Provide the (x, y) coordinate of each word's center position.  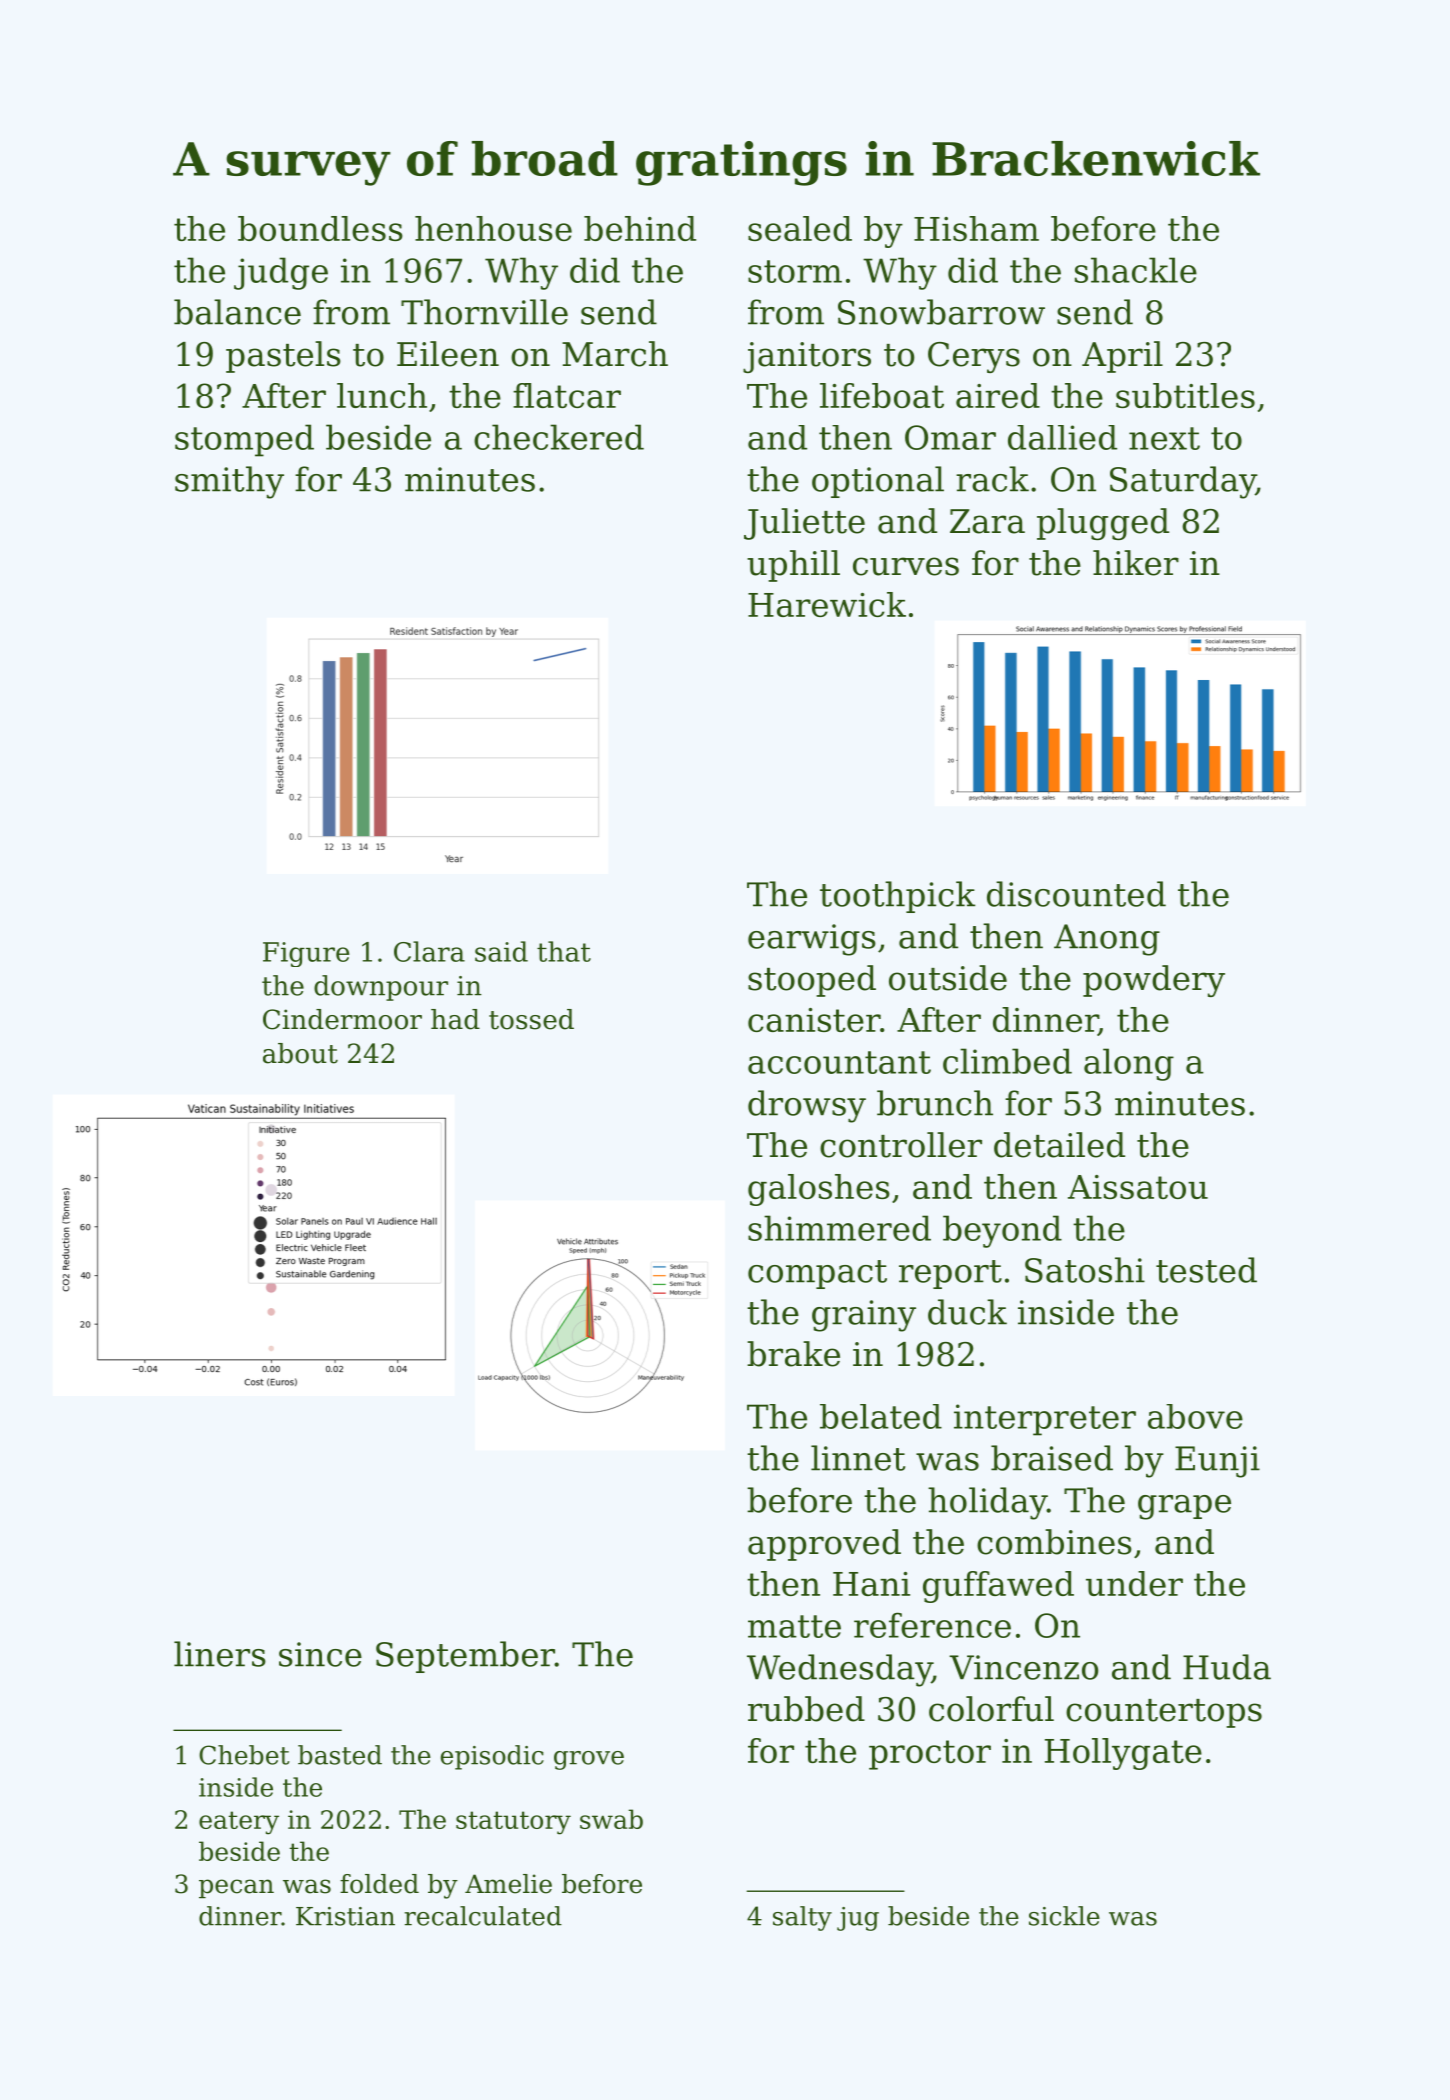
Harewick (827, 604)
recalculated (483, 1916)
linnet (858, 1458)
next (1164, 438)
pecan (236, 1888)
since (320, 1654)
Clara (429, 951)
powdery (1154, 981)
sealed (800, 228)
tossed (531, 1019)
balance (237, 312)
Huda (1227, 1667)
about (300, 1053)
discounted (1076, 894)
